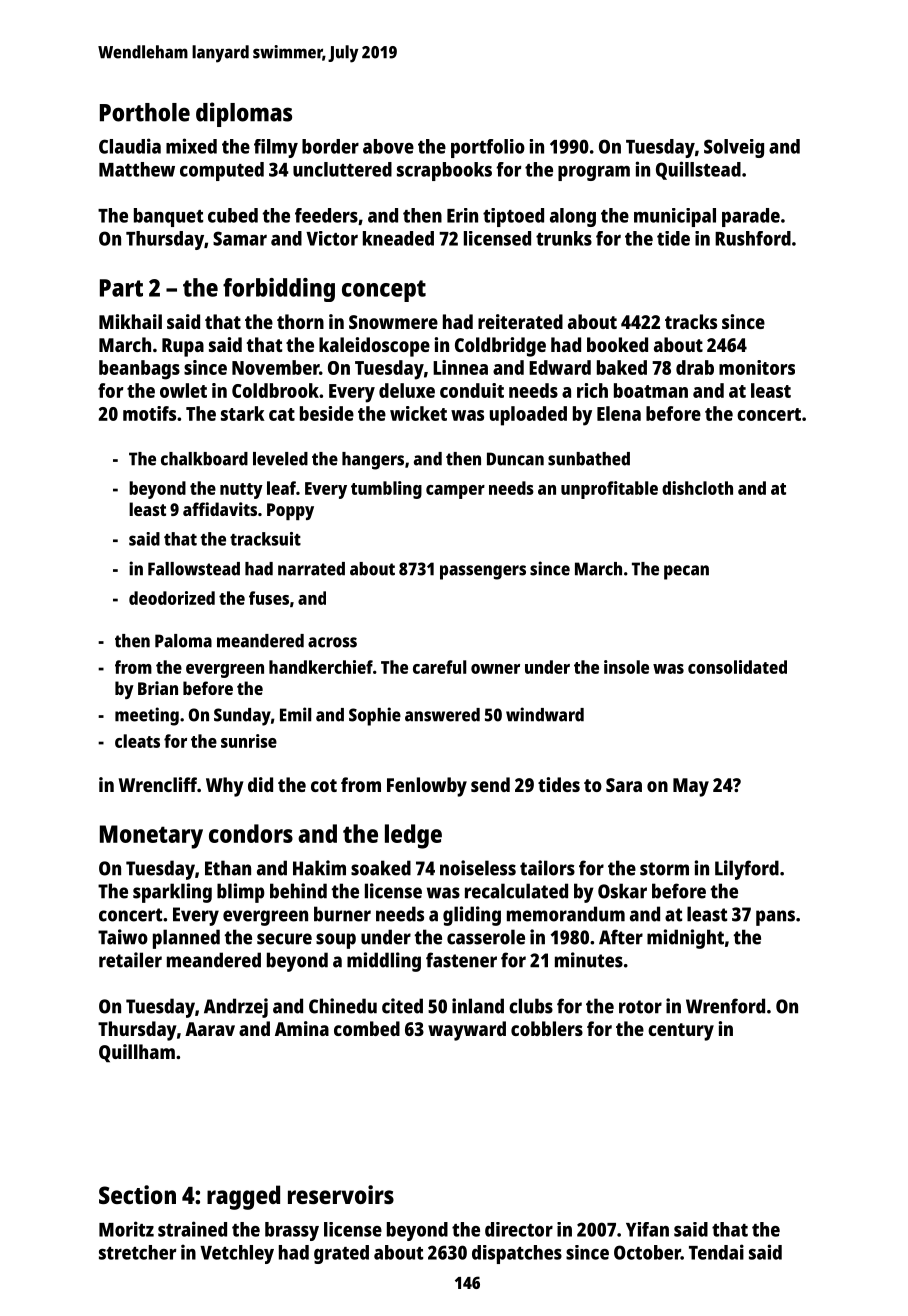 The width and height of the screenshot is (908, 1316). Describe the element at coordinates (624, 785) in the screenshot. I see `Sara` at that location.
